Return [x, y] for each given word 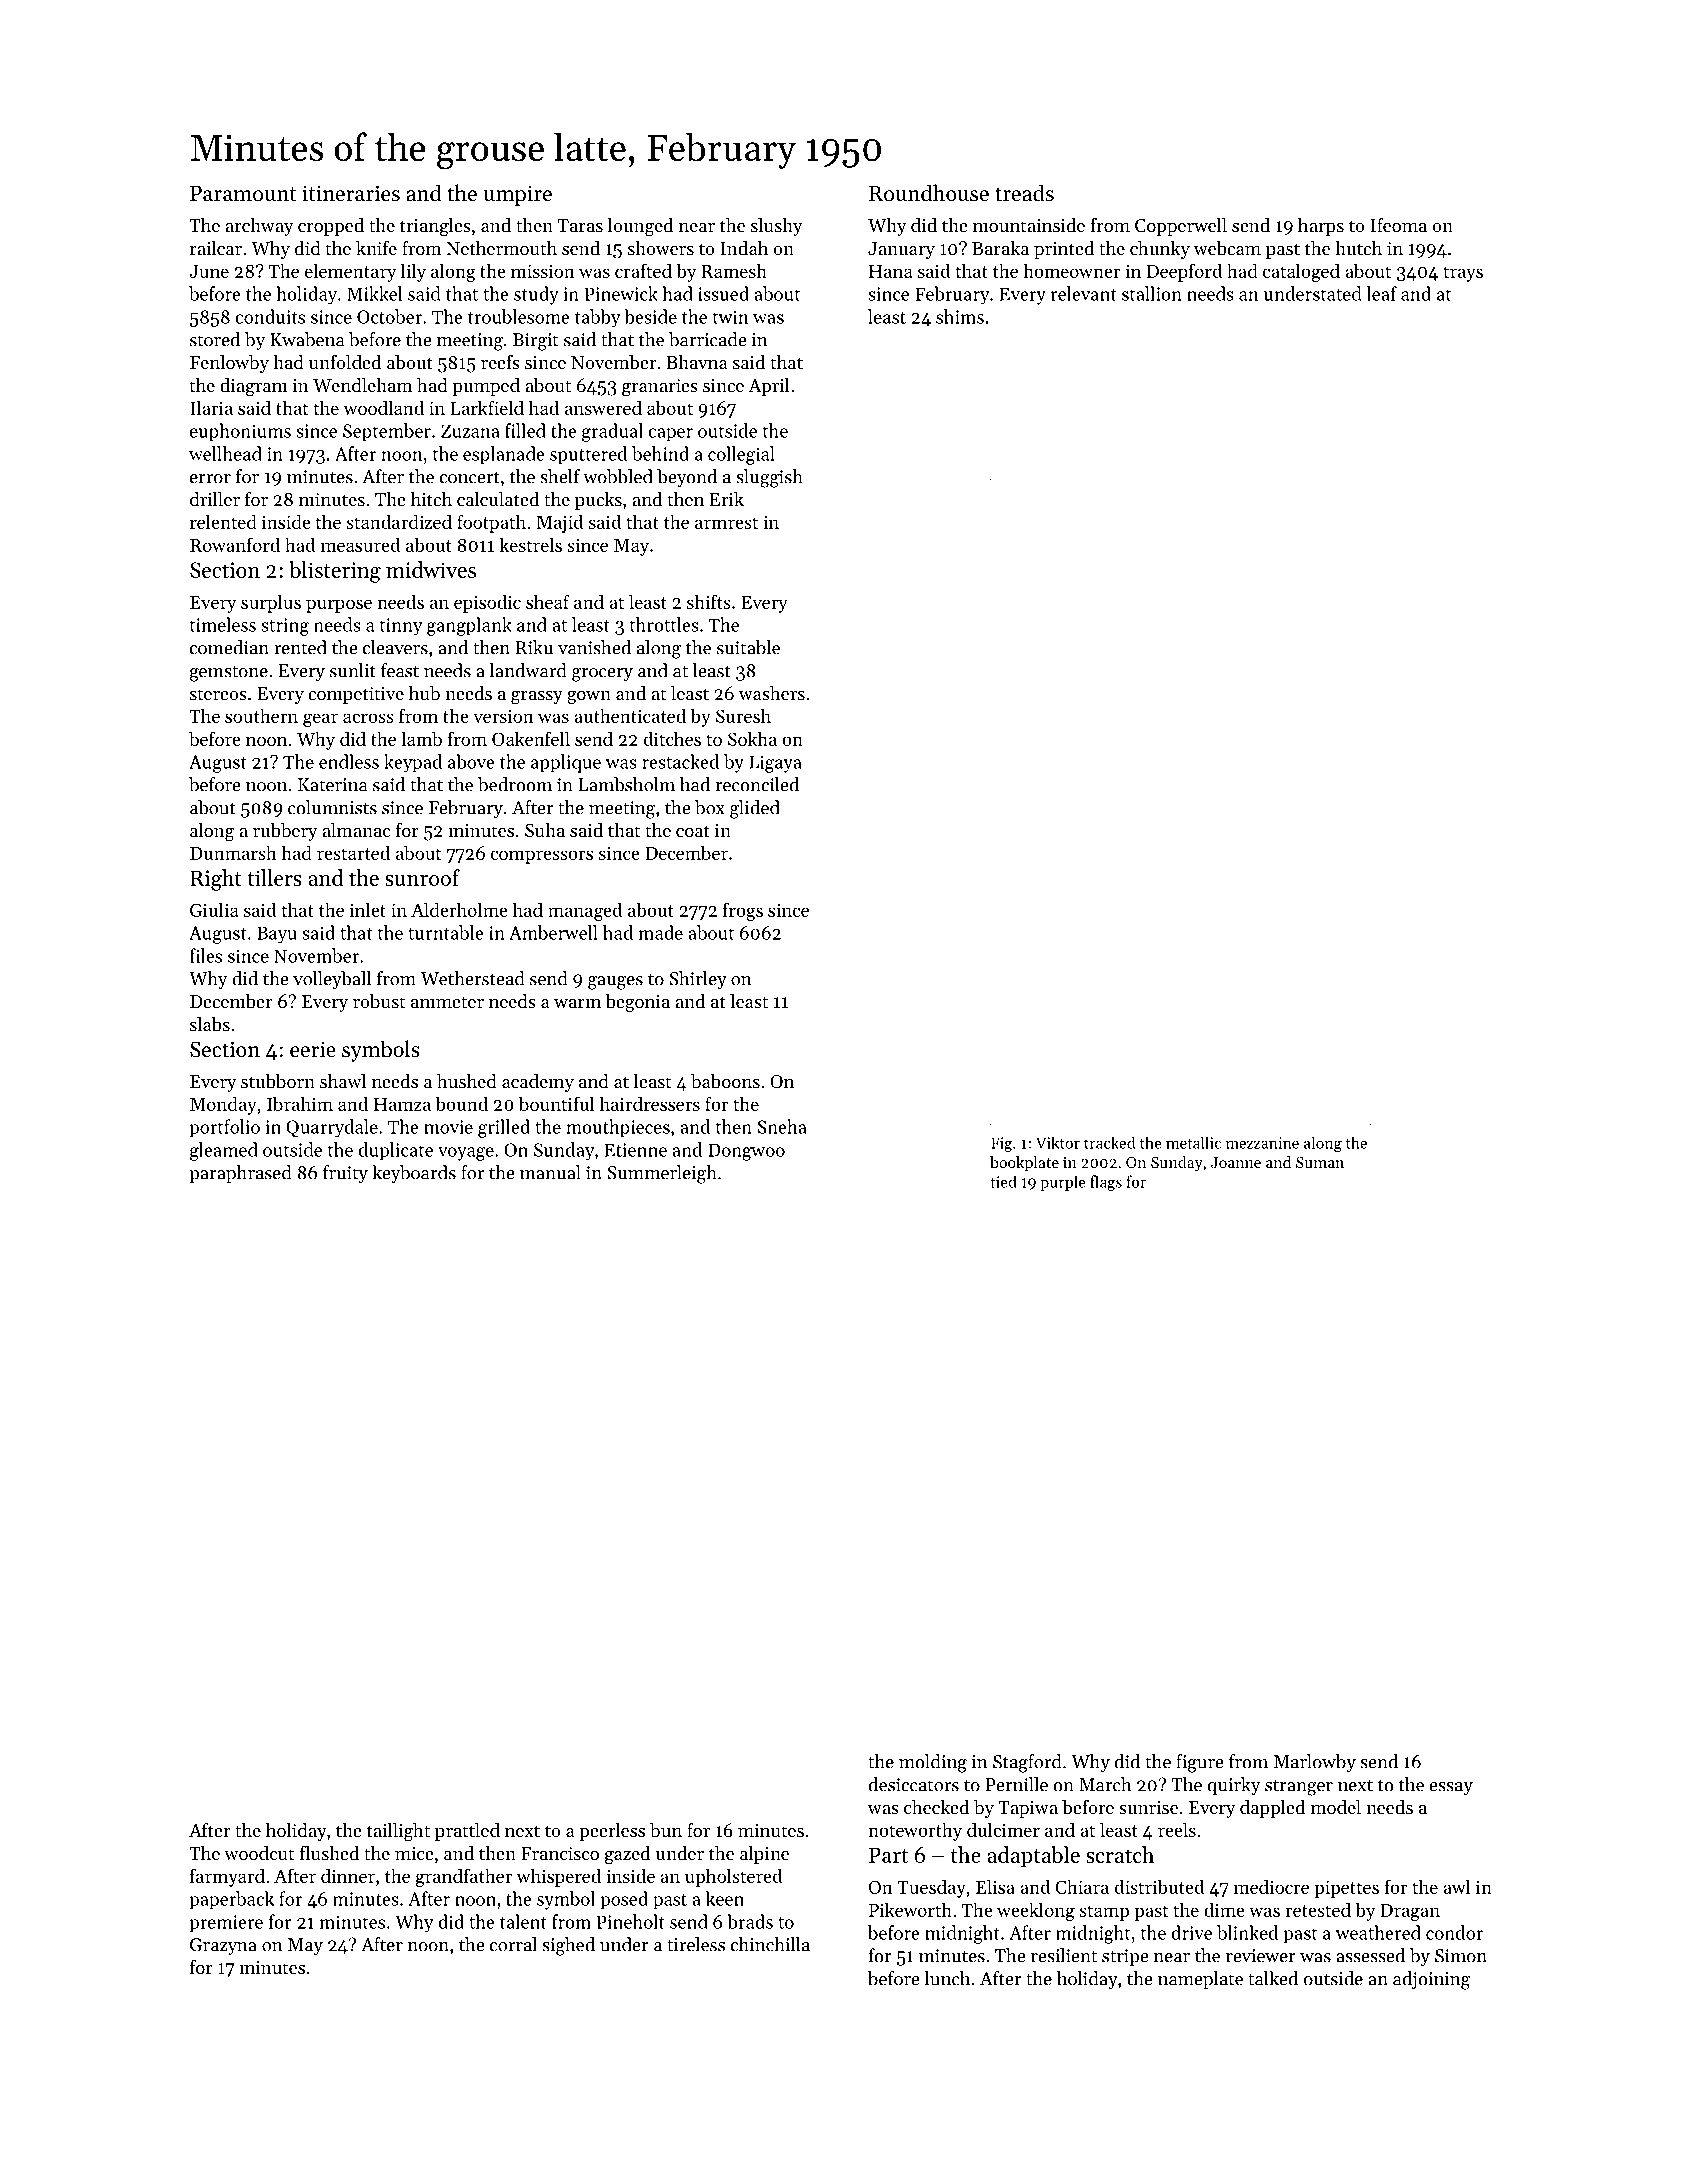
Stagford [1027, 1763]
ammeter [447, 1002]
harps [1321, 227]
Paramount [243, 194]
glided [755, 809]
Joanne [1236, 1162]
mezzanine [1262, 1143]
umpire [518, 195]
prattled [467, 1832]
